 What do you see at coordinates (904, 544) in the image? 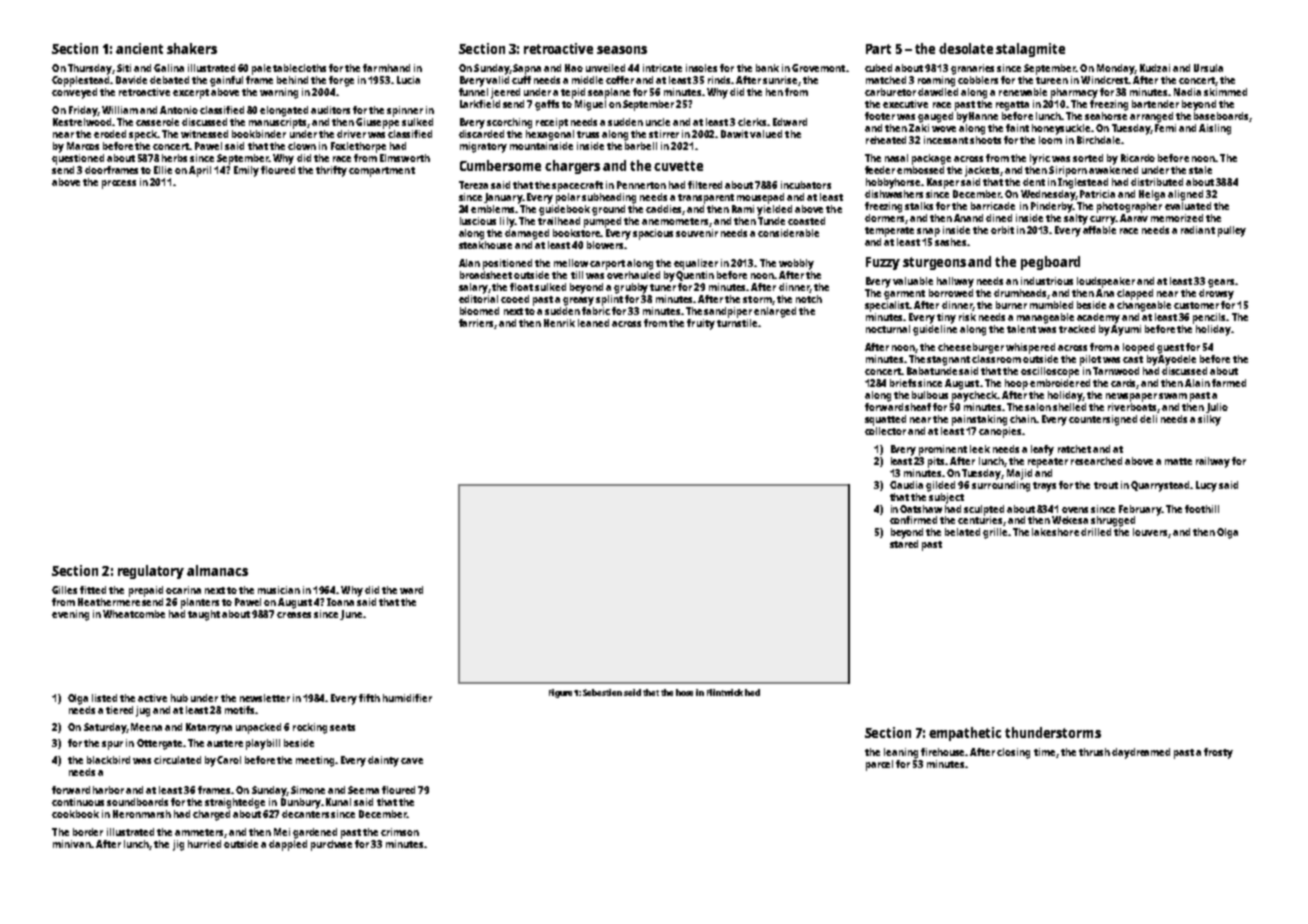
I see `stared` at bounding box center [904, 544].
